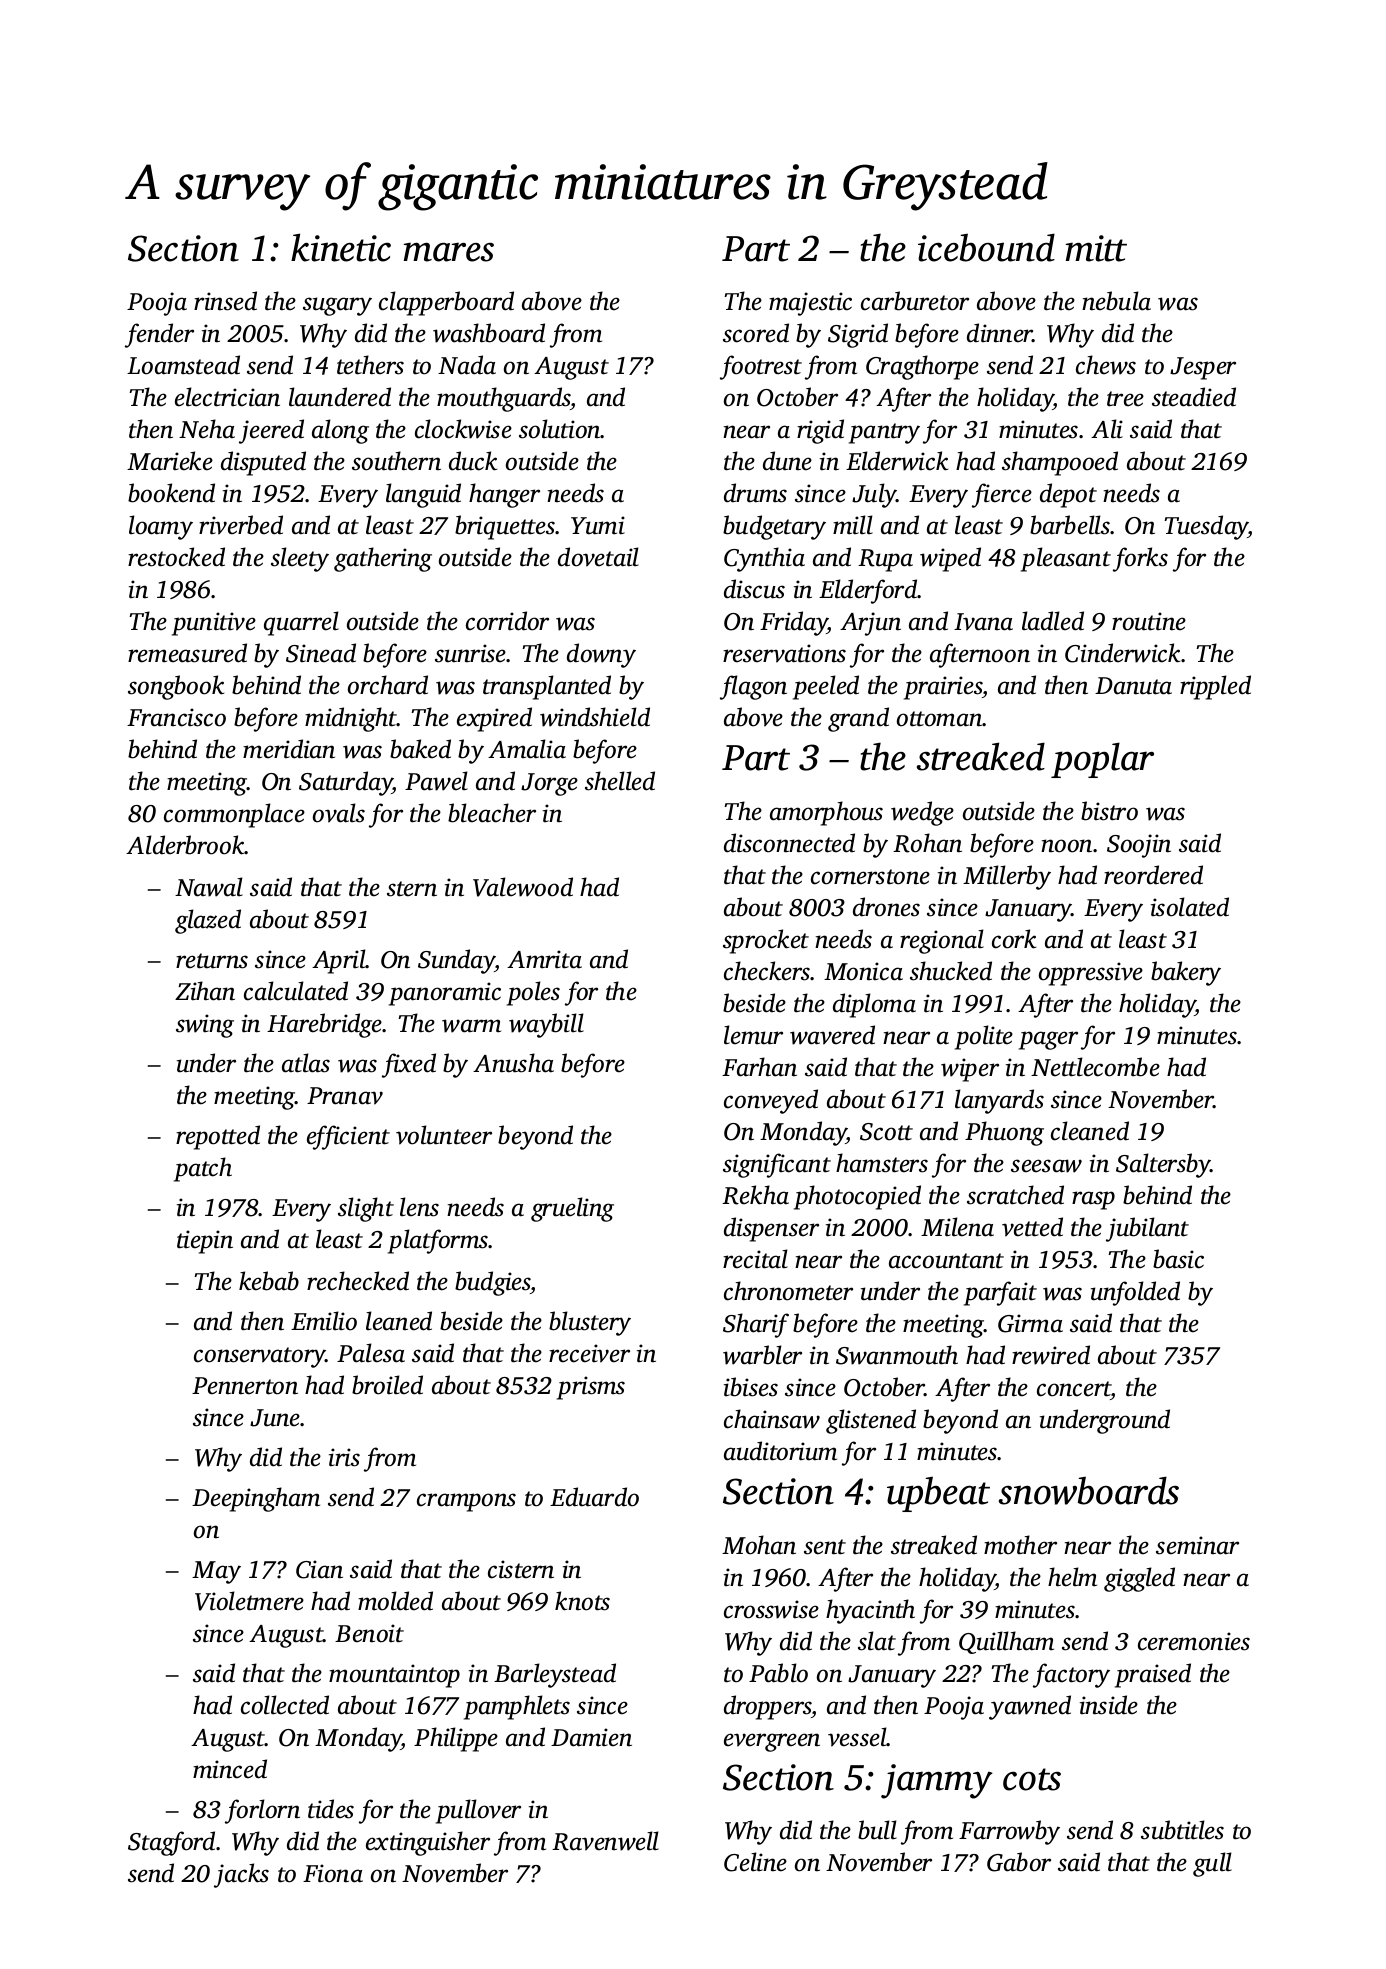 This document has width=1386, height=1969. What do you see at coordinates (1178, 1259) in the document?
I see `basic` at bounding box center [1178, 1259].
